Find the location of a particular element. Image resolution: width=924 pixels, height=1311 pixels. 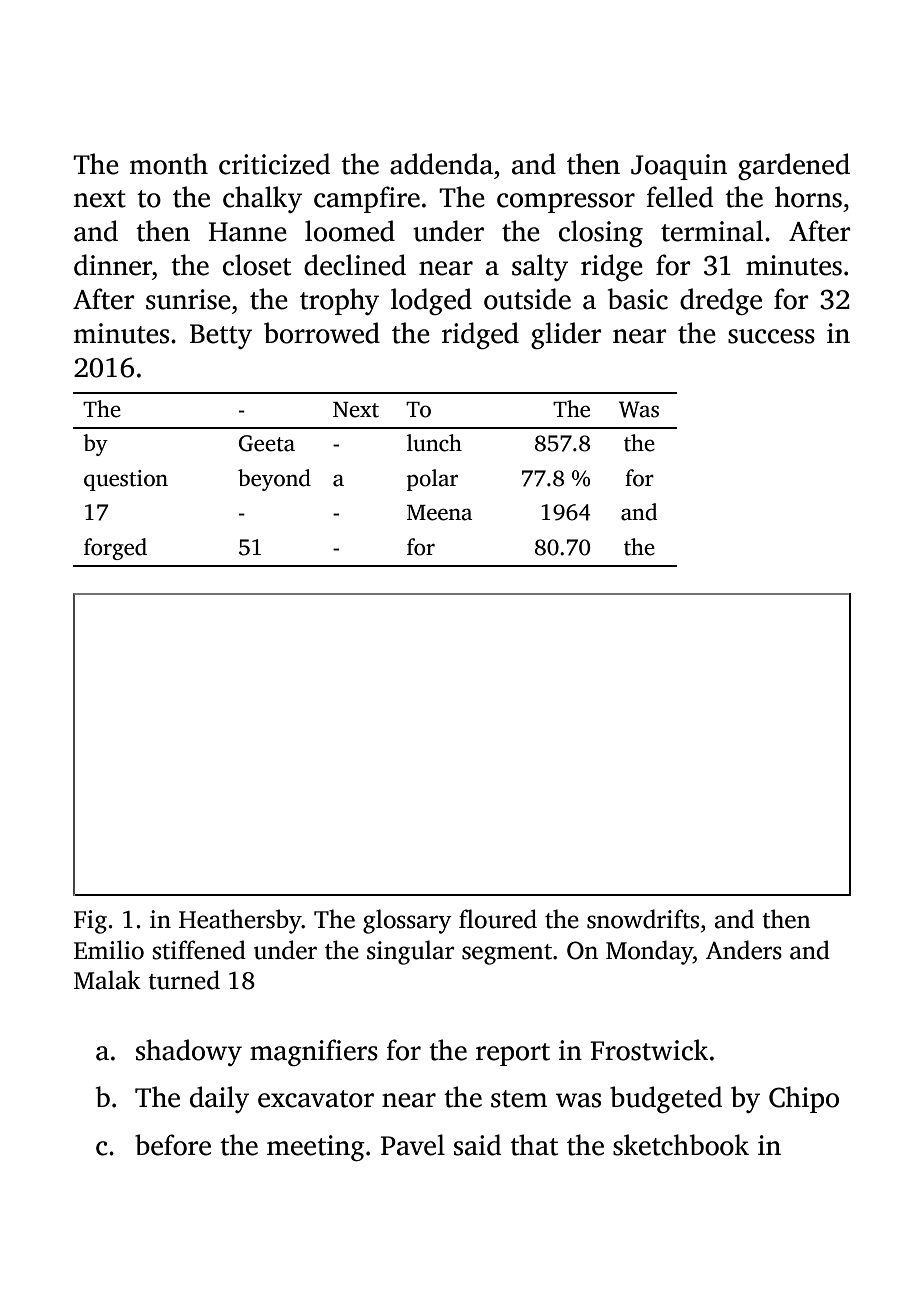

polar is located at coordinates (432, 480).
